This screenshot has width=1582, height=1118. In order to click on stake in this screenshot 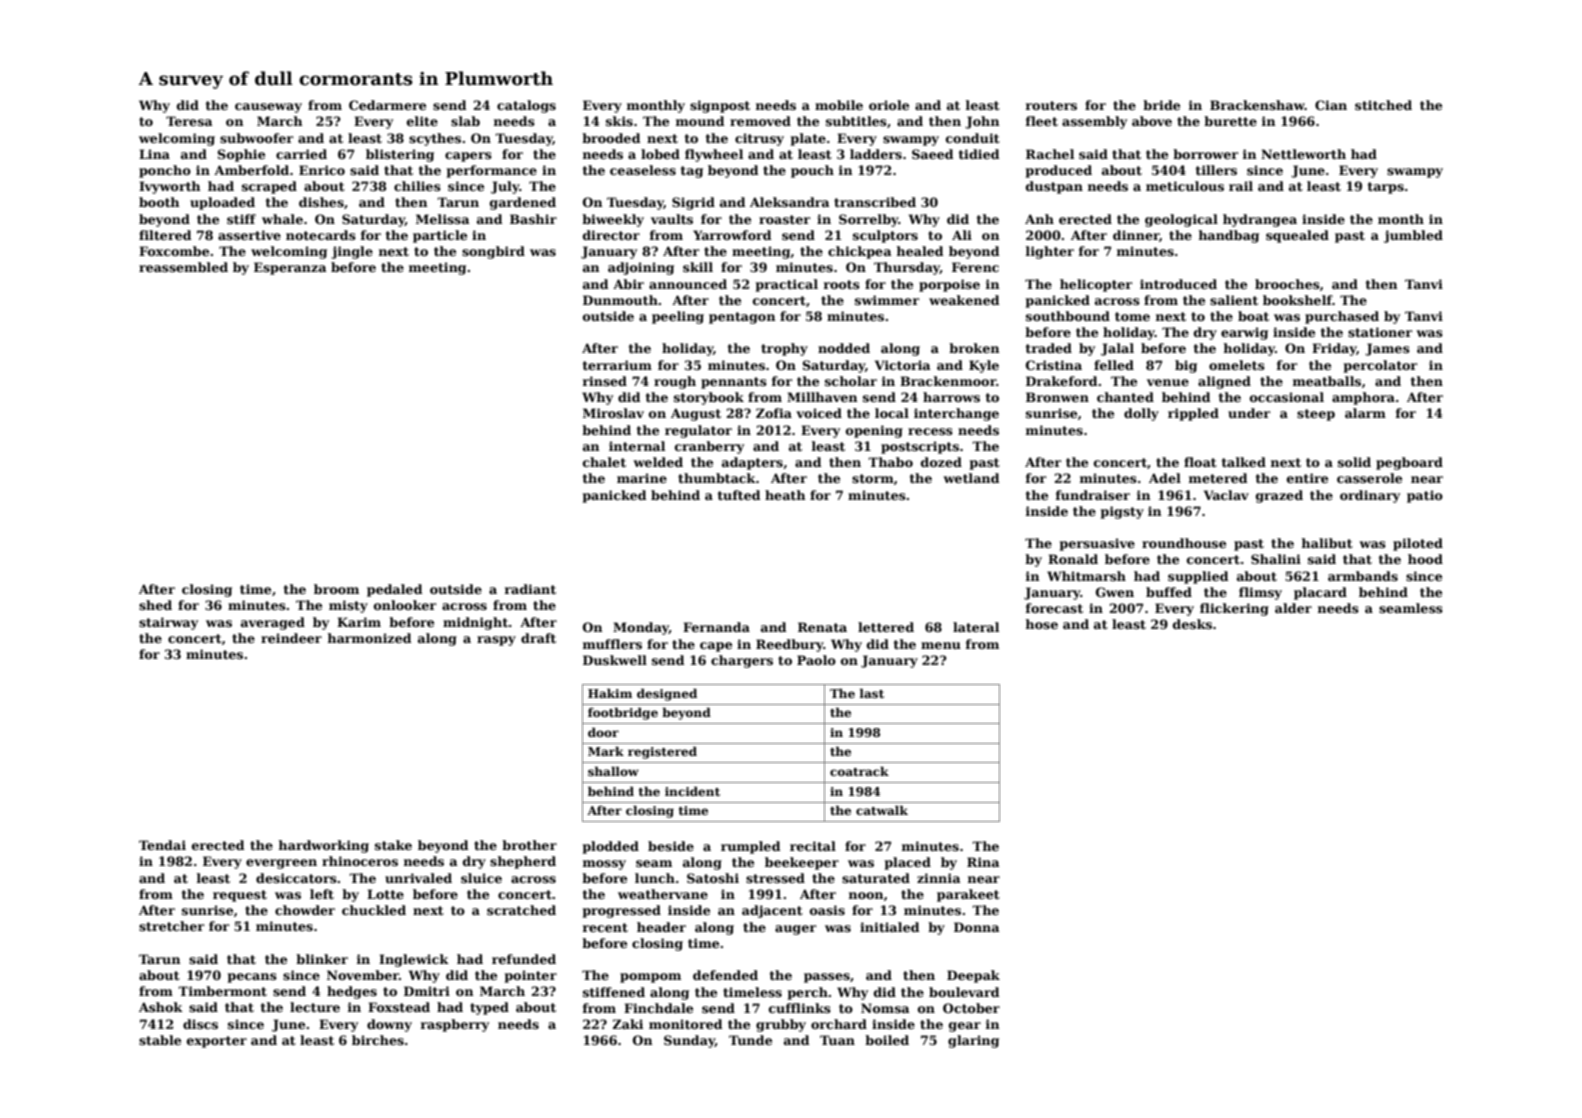, I will do `click(393, 845)`.
